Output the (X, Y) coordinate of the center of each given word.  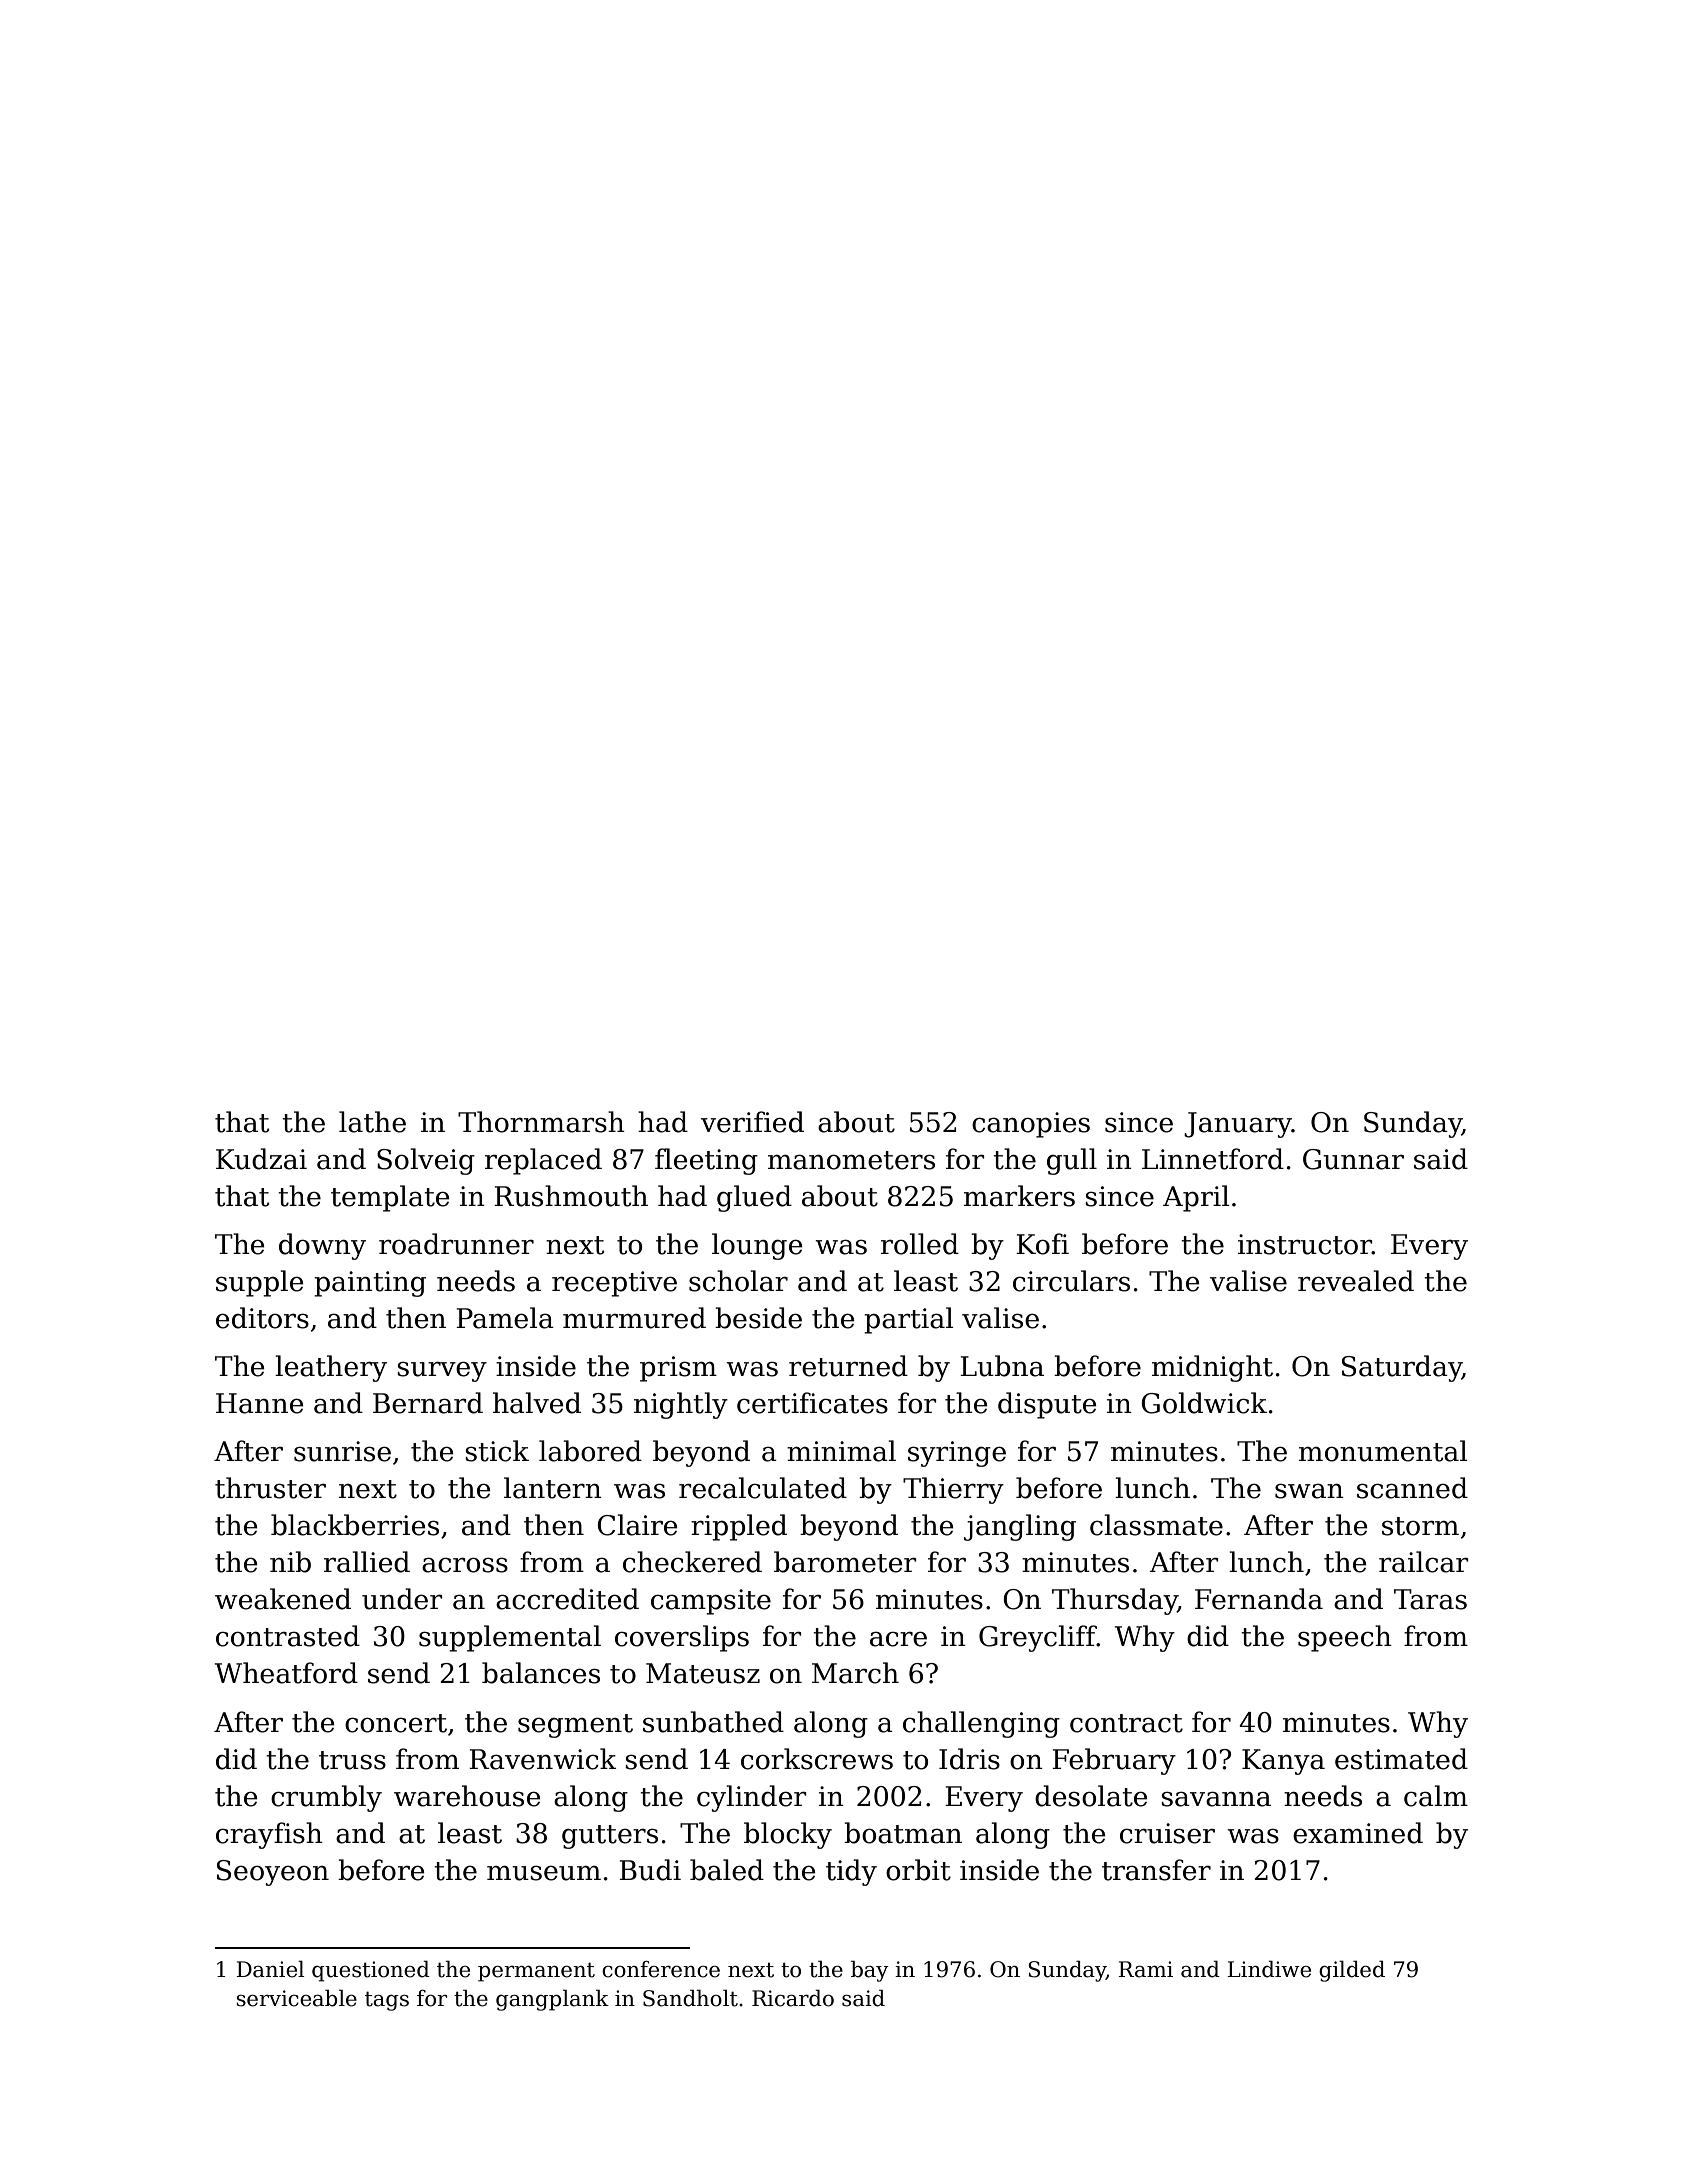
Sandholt (690, 1998)
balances (541, 1673)
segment (575, 1726)
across (465, 1565)
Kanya (1283, 1762)
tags (387, 2001)
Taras (1430, 1599)
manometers (851, 1160)
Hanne (260, 1403)
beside (758, 1318)
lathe (372, 1122)
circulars (1071, 1281)
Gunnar (1353, 1159)
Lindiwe (1269, 1969)
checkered (692, 1562)
